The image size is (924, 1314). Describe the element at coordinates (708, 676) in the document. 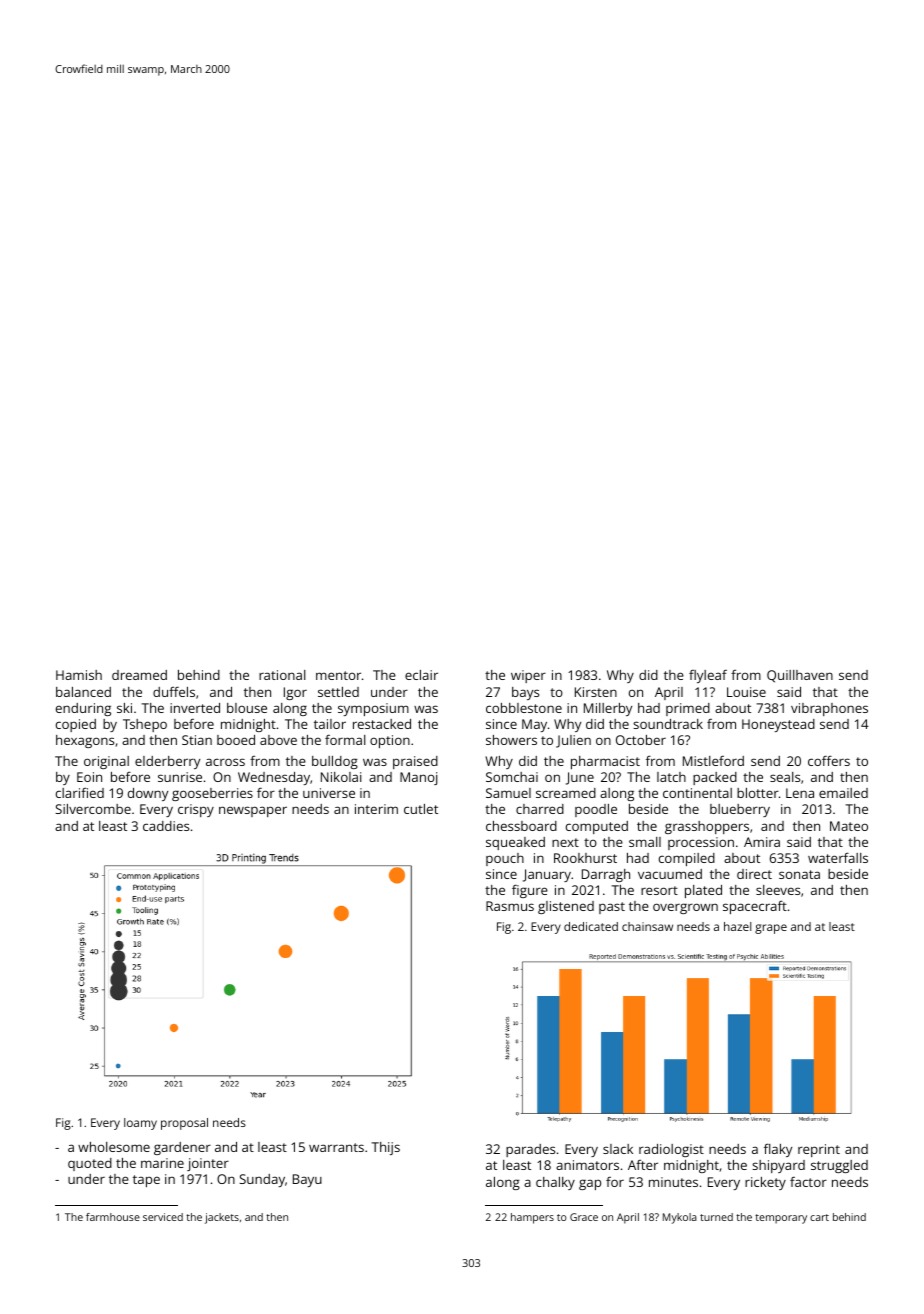

I see `flyleaf` at that location.
